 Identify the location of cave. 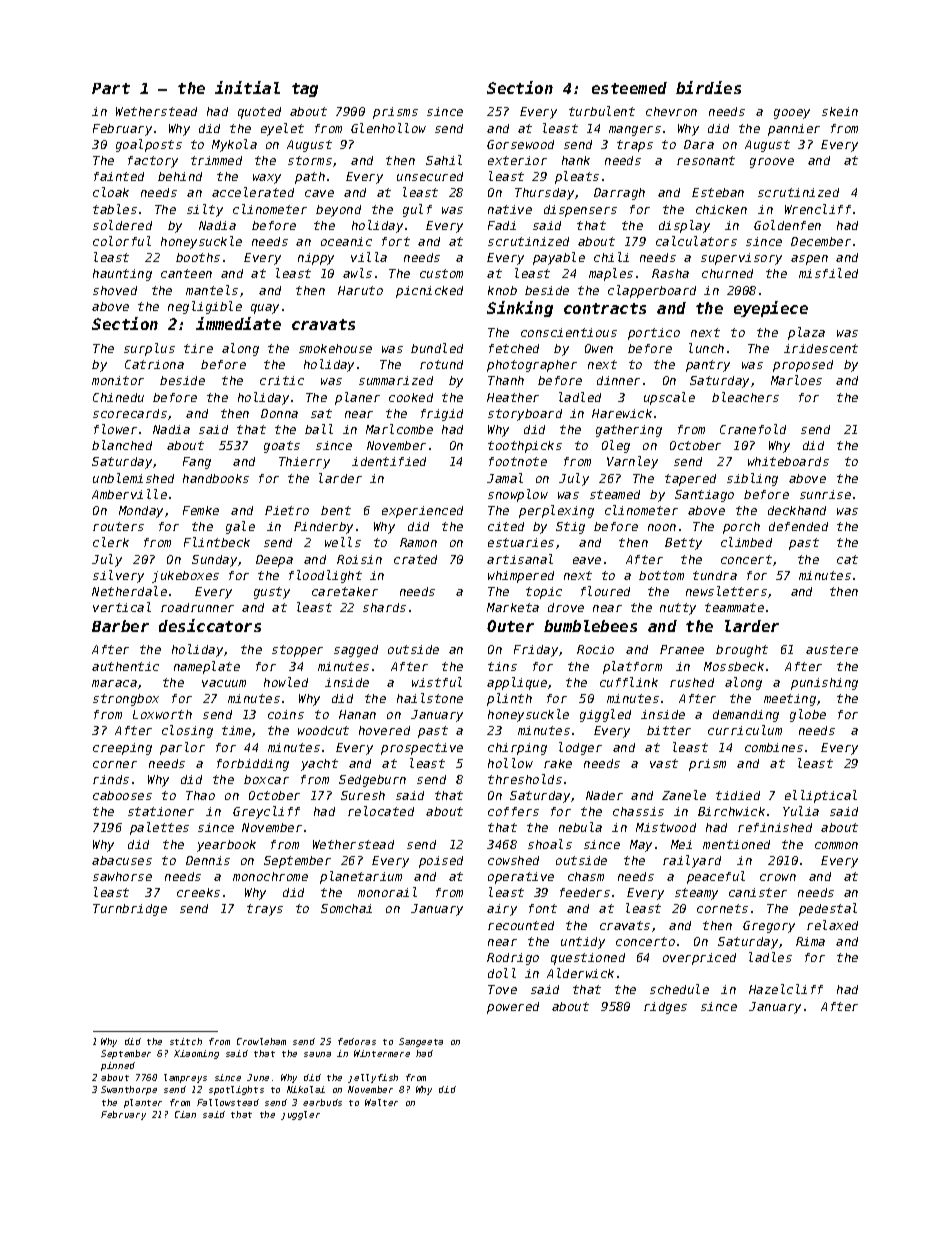
(319, 193).
